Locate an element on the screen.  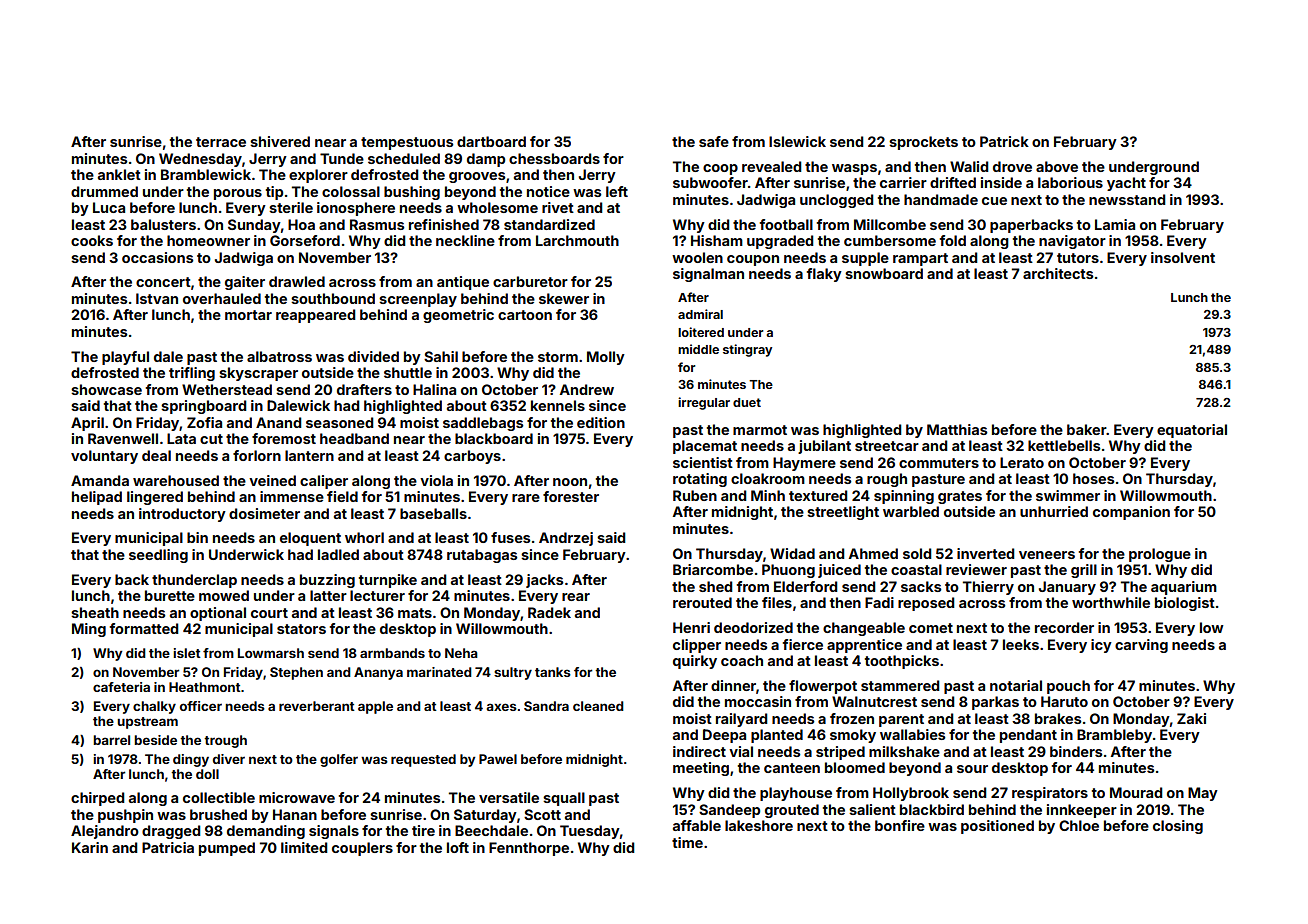
pumped is located at coordinates (227, 849).
